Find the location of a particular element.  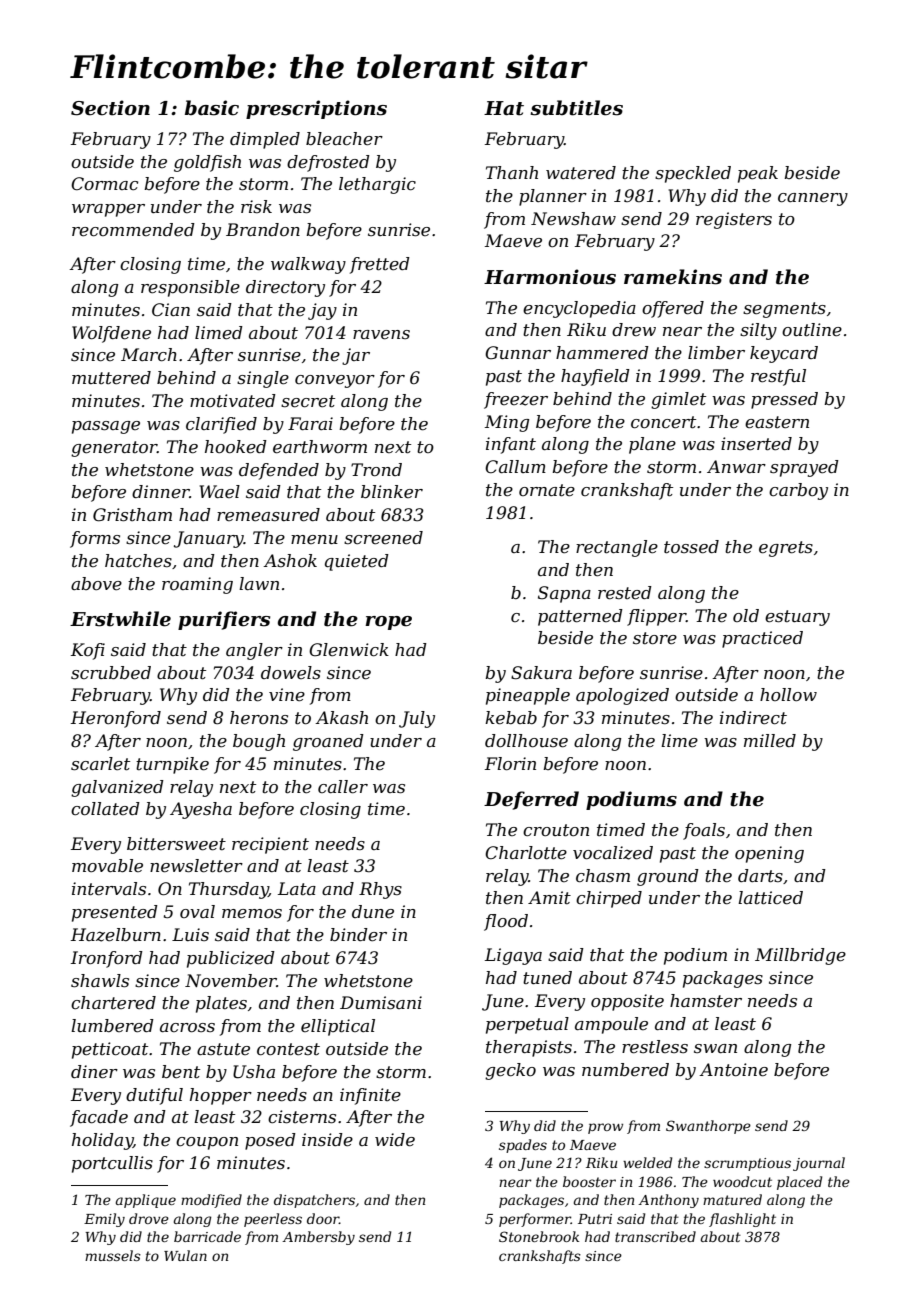

kebab is located at coordinates (511, 718).
